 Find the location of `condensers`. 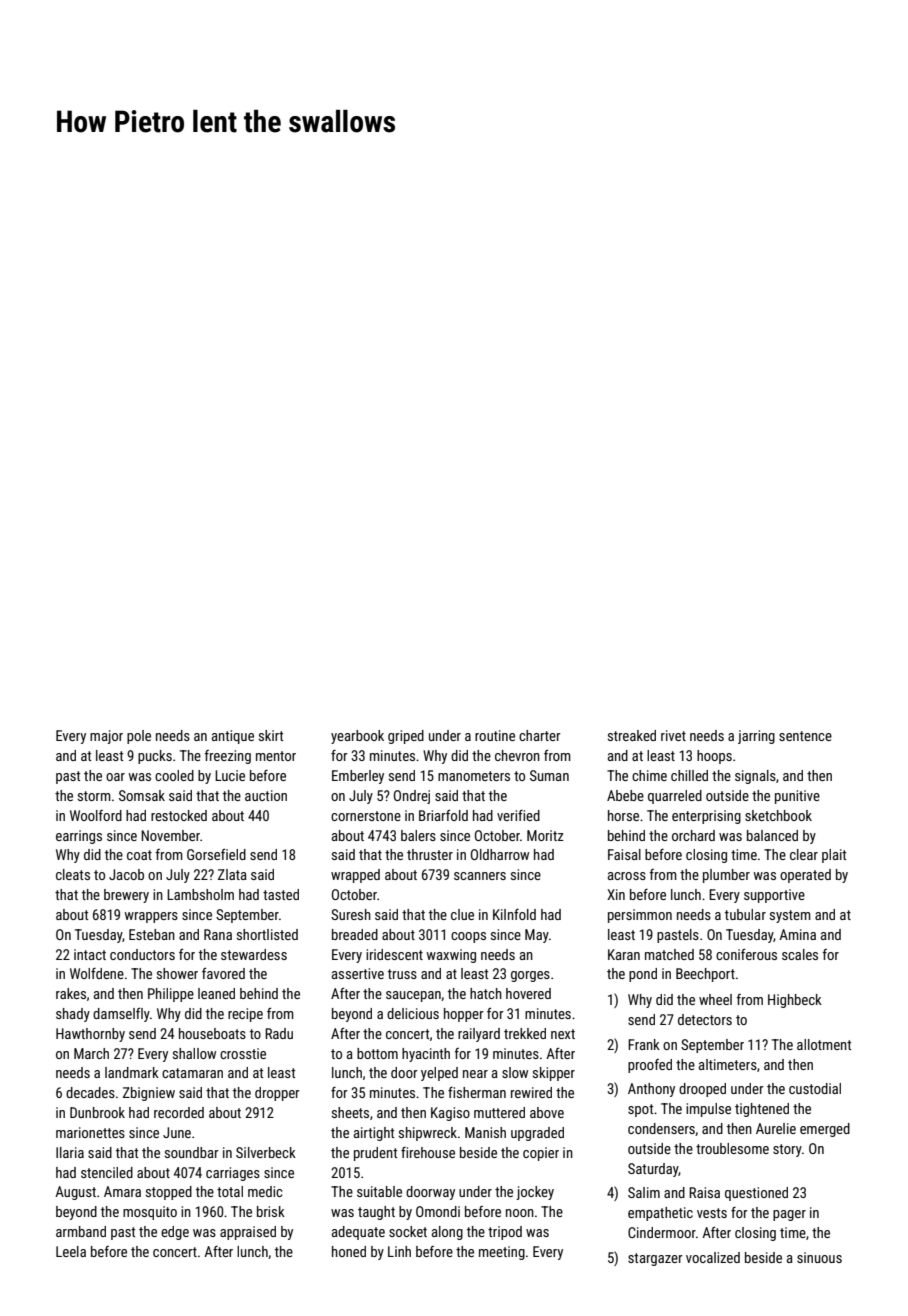

condensers is located at coordinates (661, 1128).
